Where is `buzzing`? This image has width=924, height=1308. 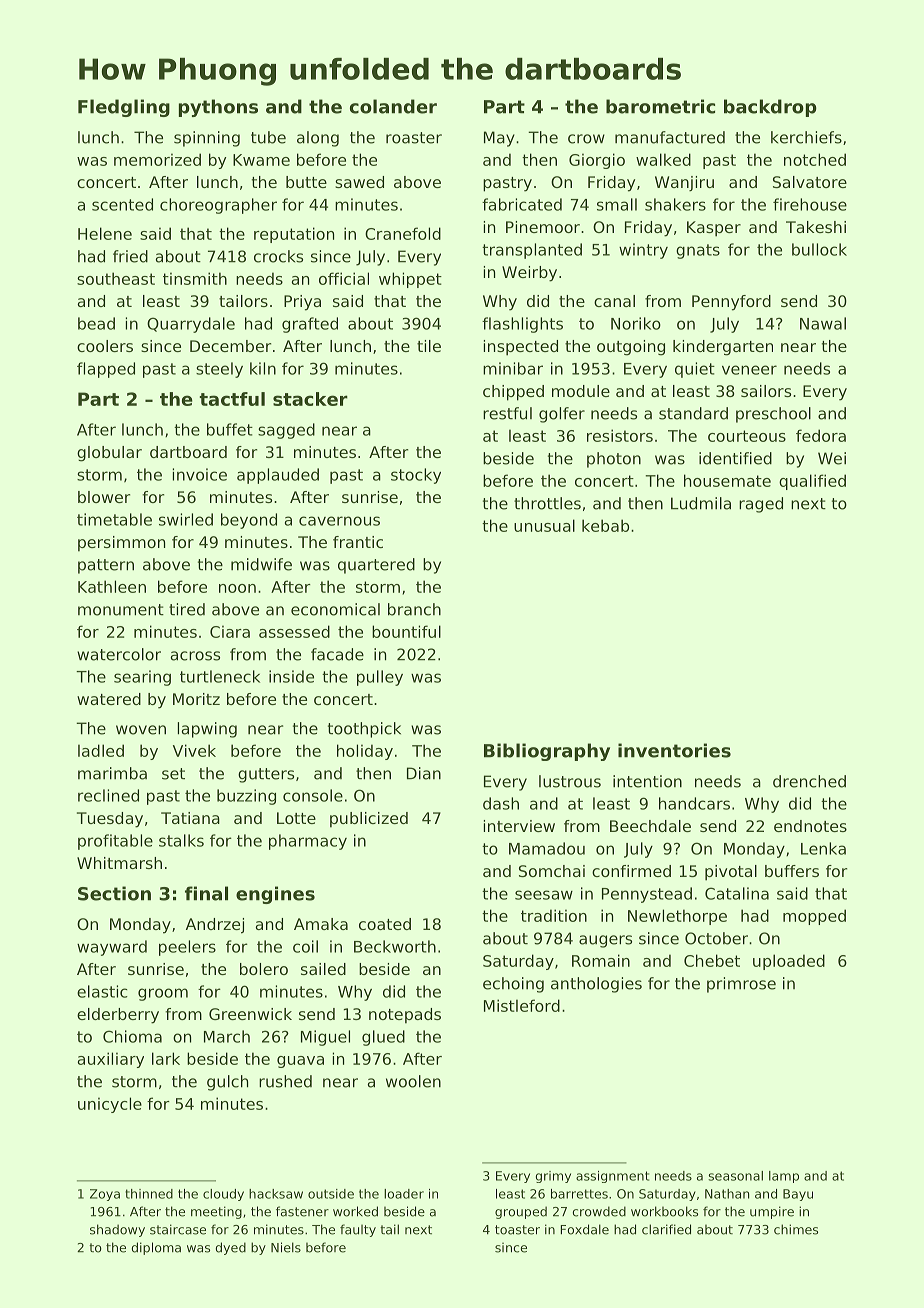
buzzing is located at coordinates (246, 797).
